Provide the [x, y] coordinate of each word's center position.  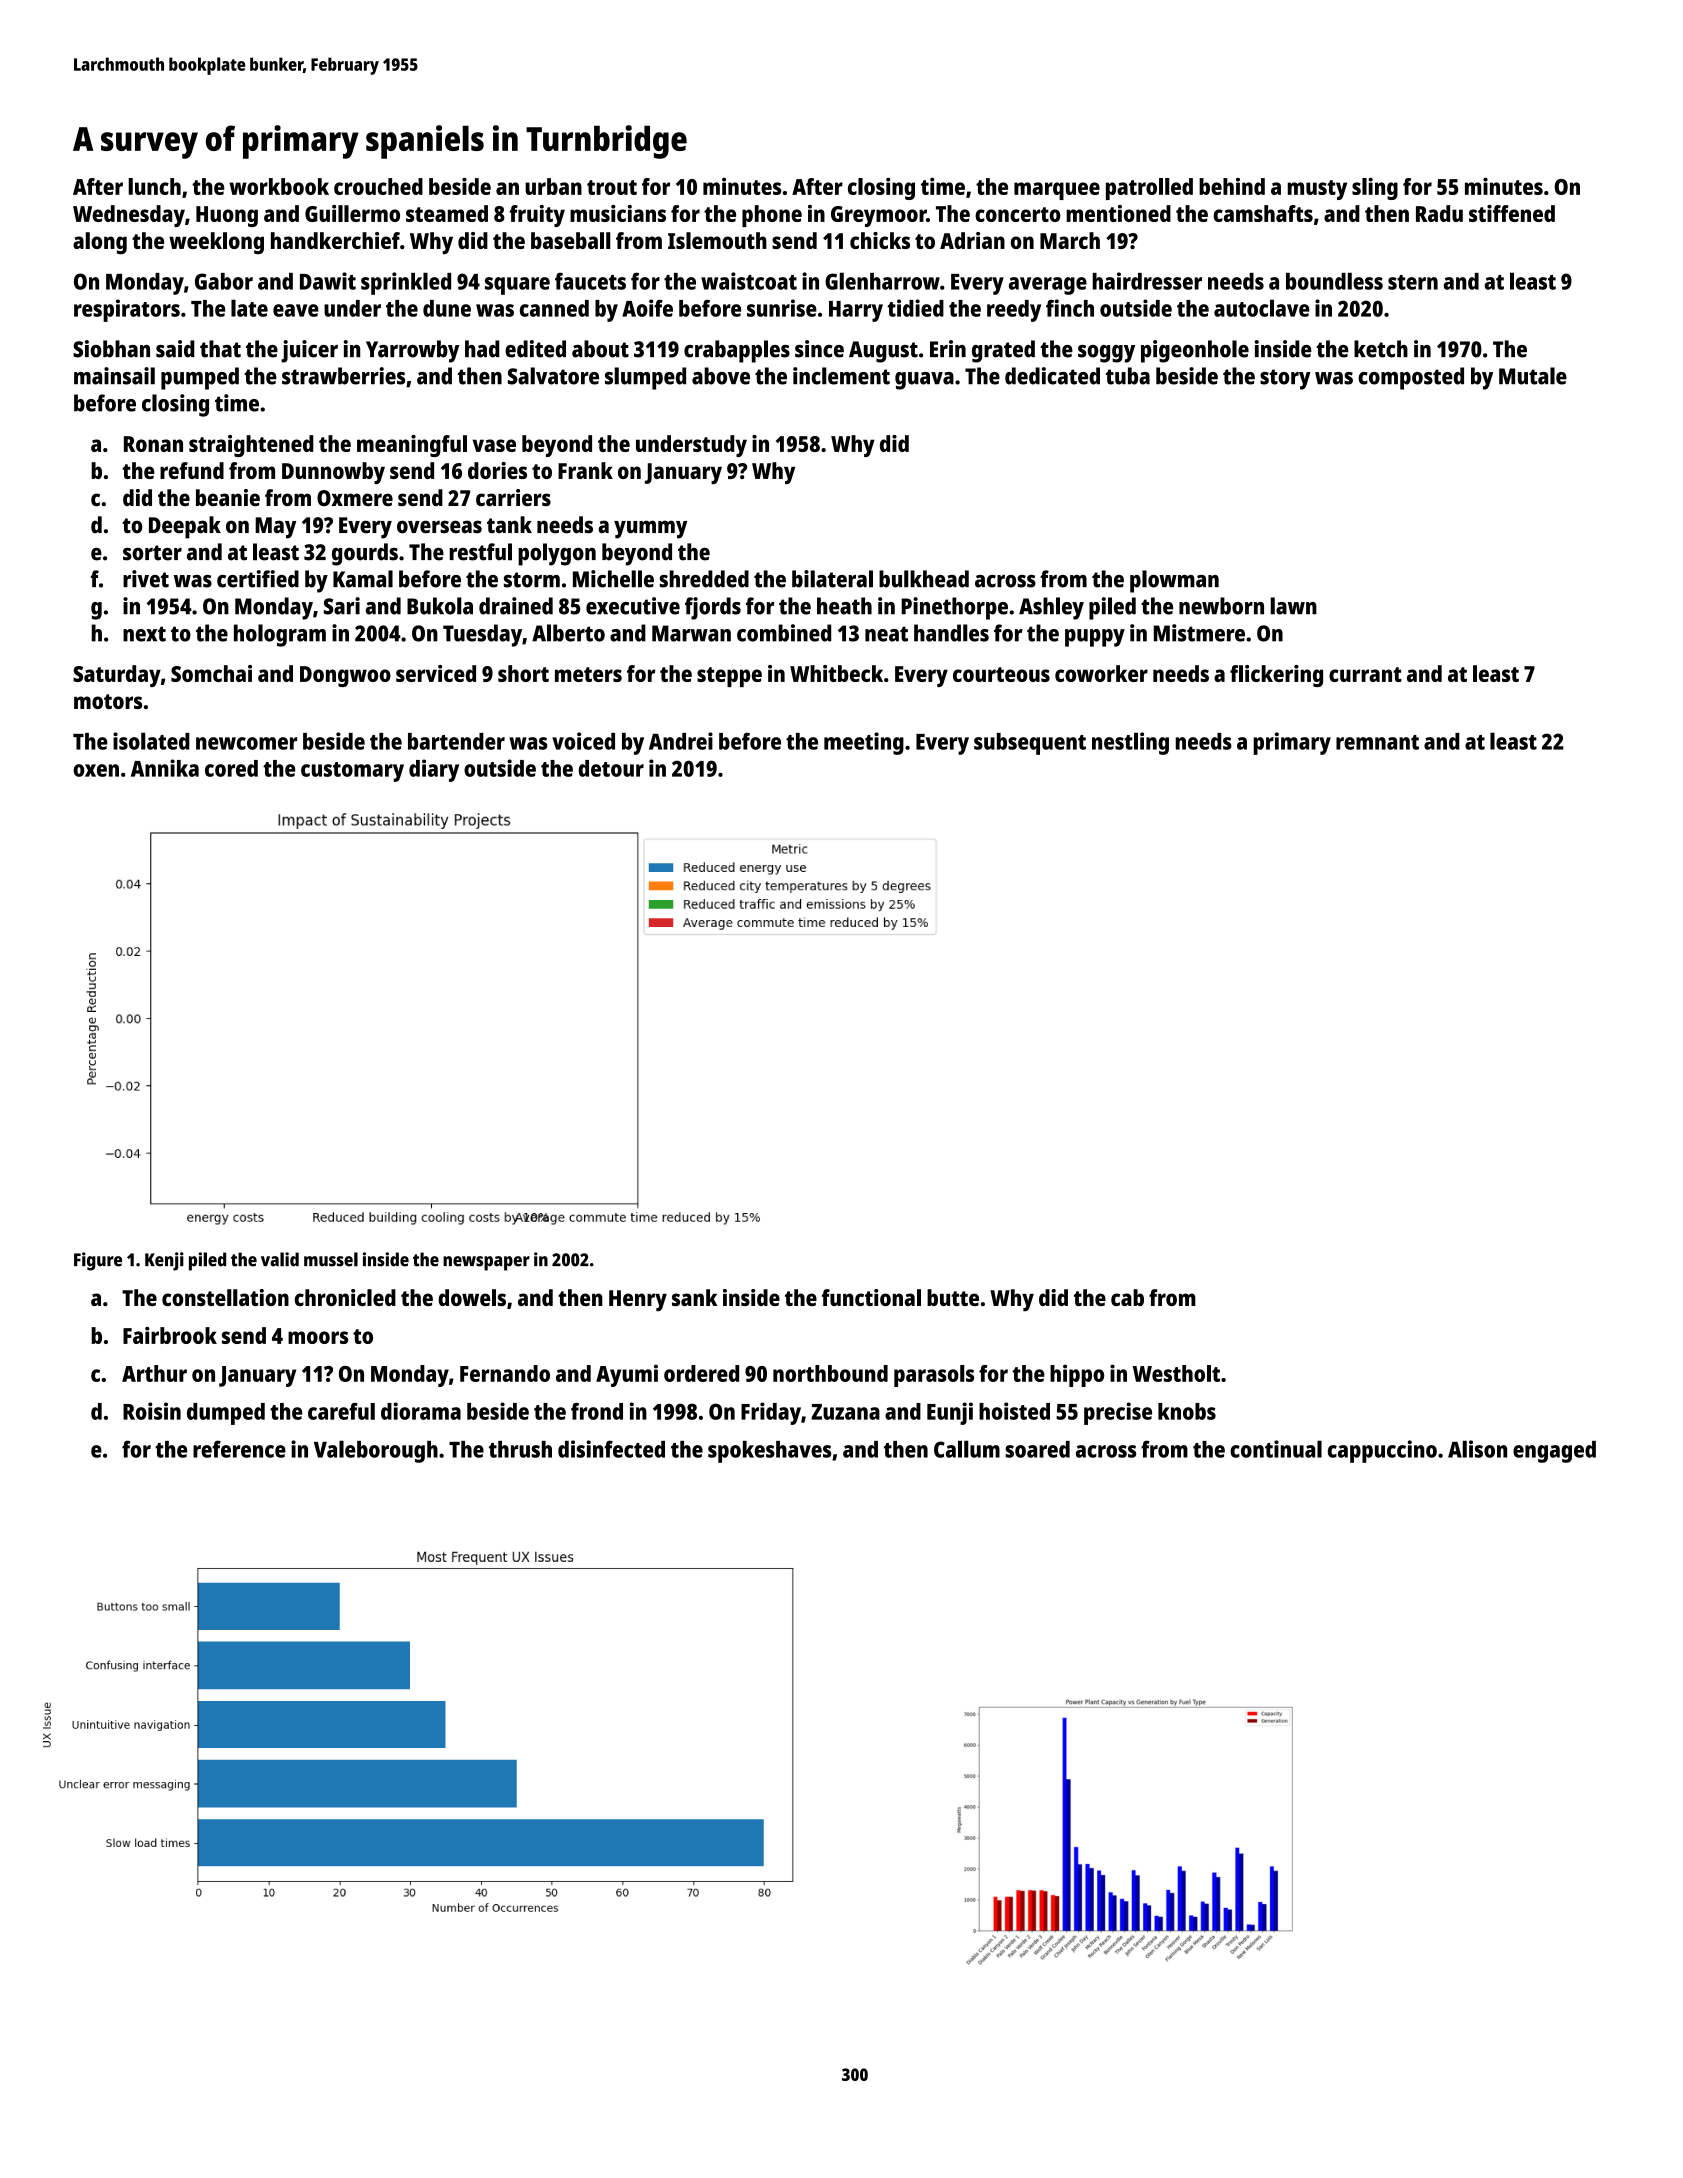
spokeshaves [769, 1452]
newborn [1221, 606]
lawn [1293, 606]
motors [108, 701]
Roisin [152, 1411]
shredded [704, 579]
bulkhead [924, 579]
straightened [251, 446]
